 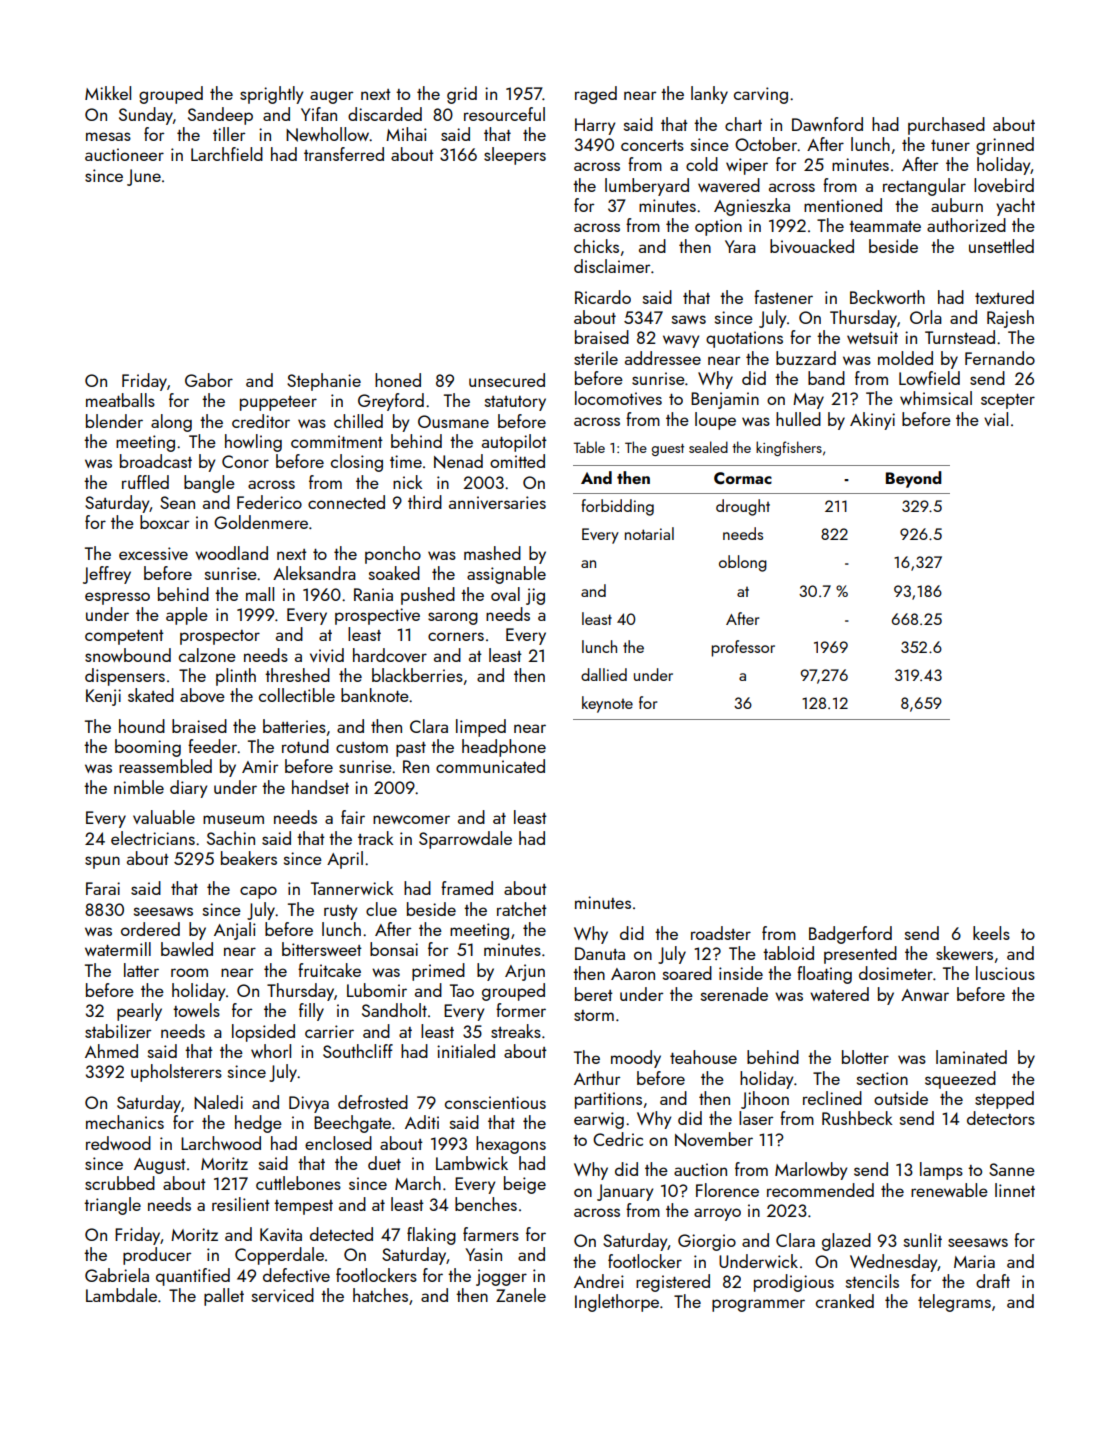 I want to click on band, so click(x=826, y=378).
